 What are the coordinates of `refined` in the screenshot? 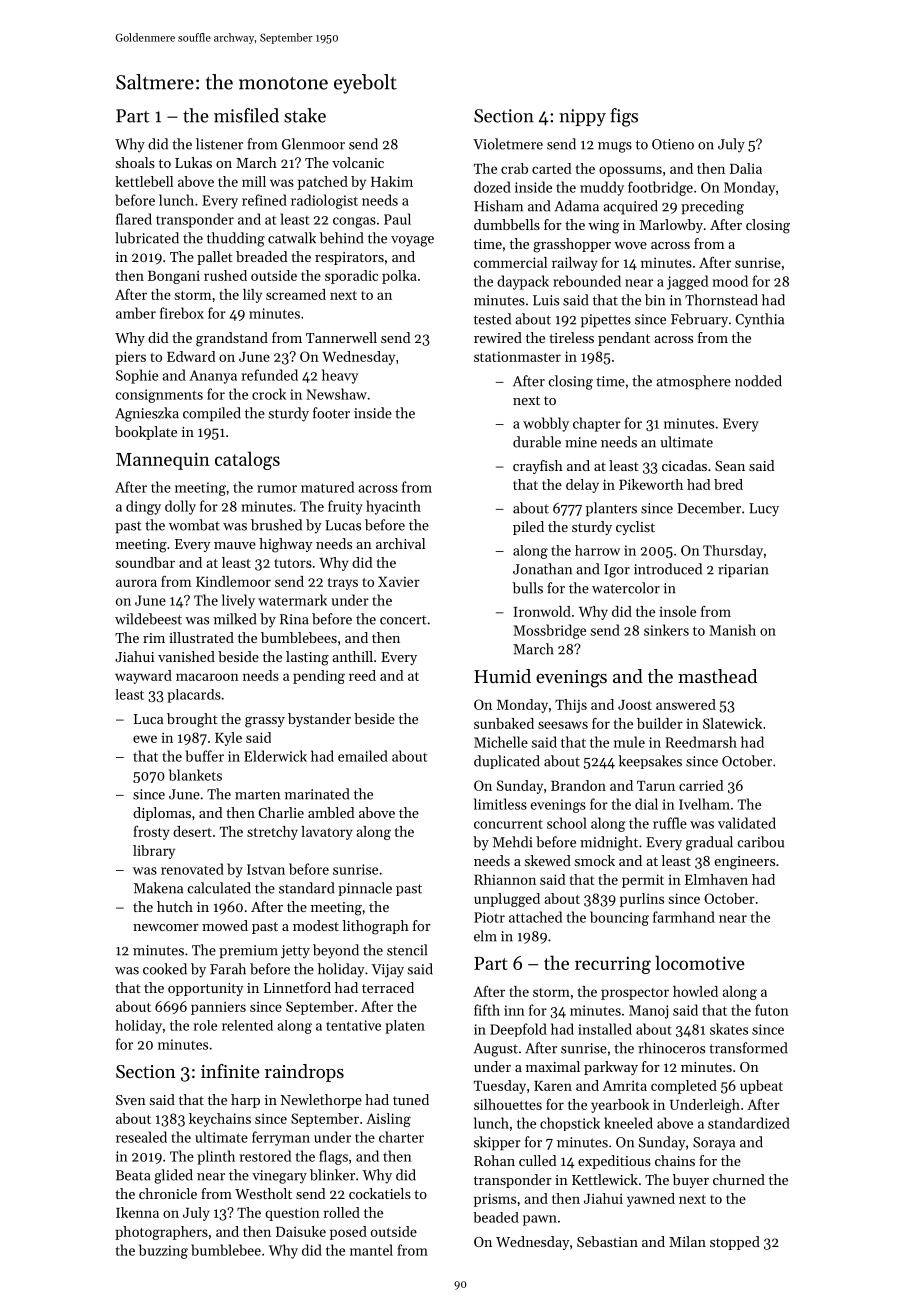 It's located at (264, 200).
